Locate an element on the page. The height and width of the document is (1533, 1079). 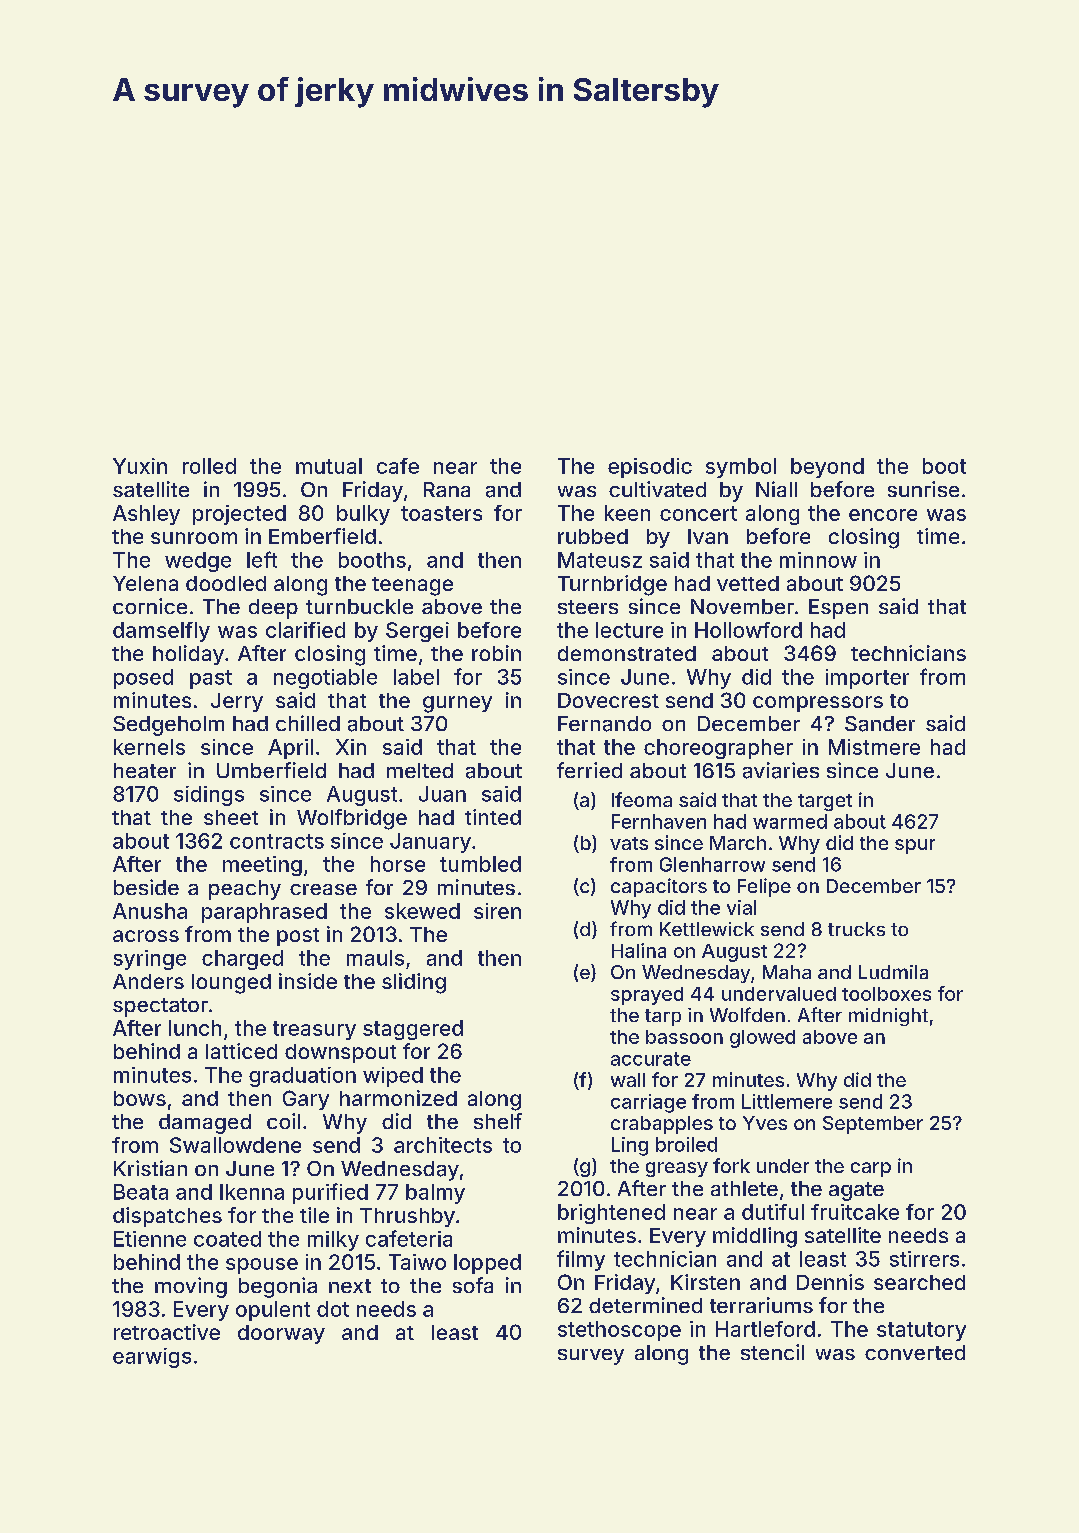
midnight is located at coordinates (888, 1017).
